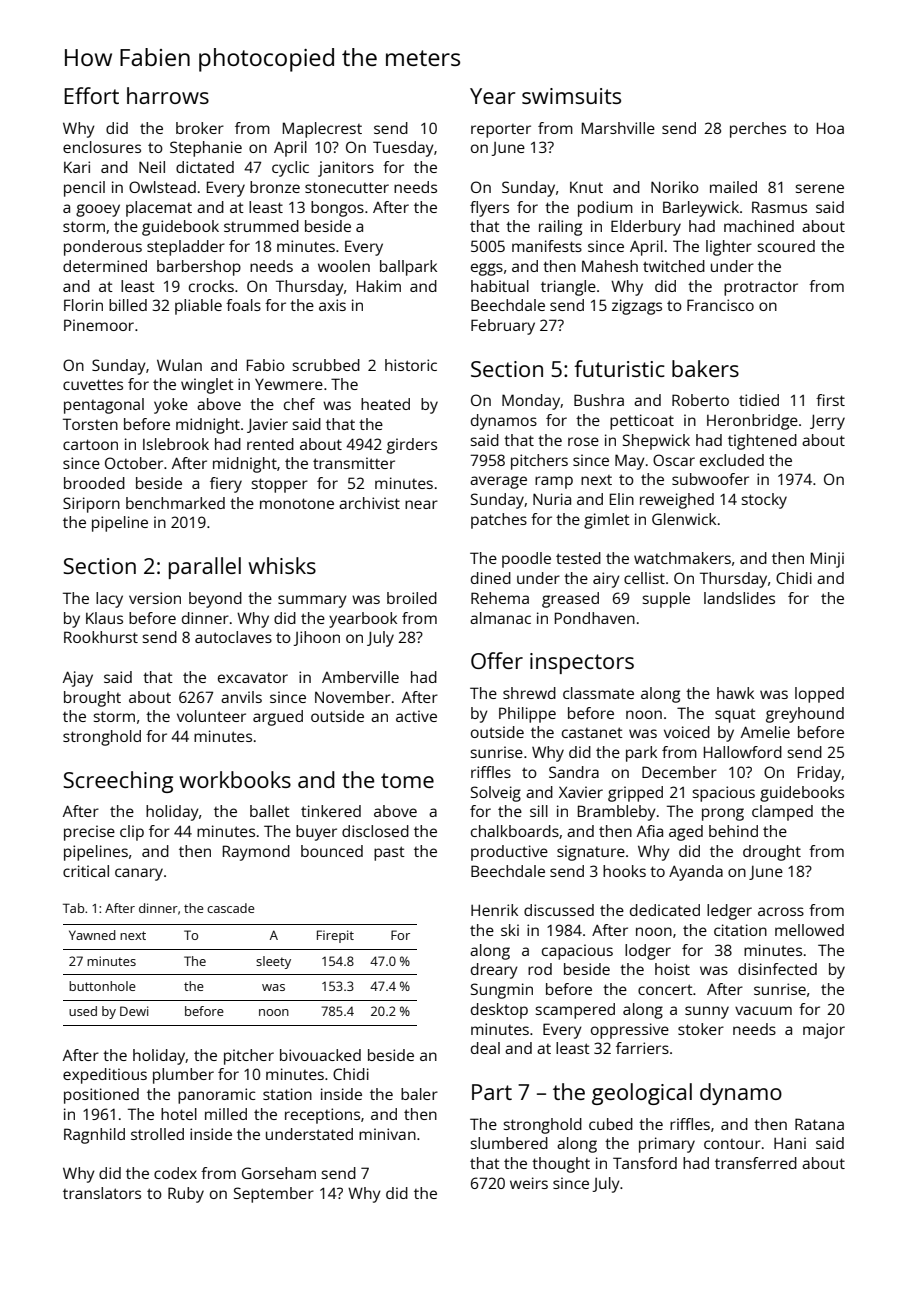  What do you see at coordinates (289, 384) in the screenshot?
I see `Yewmere` at bounding box center [289, 384].
